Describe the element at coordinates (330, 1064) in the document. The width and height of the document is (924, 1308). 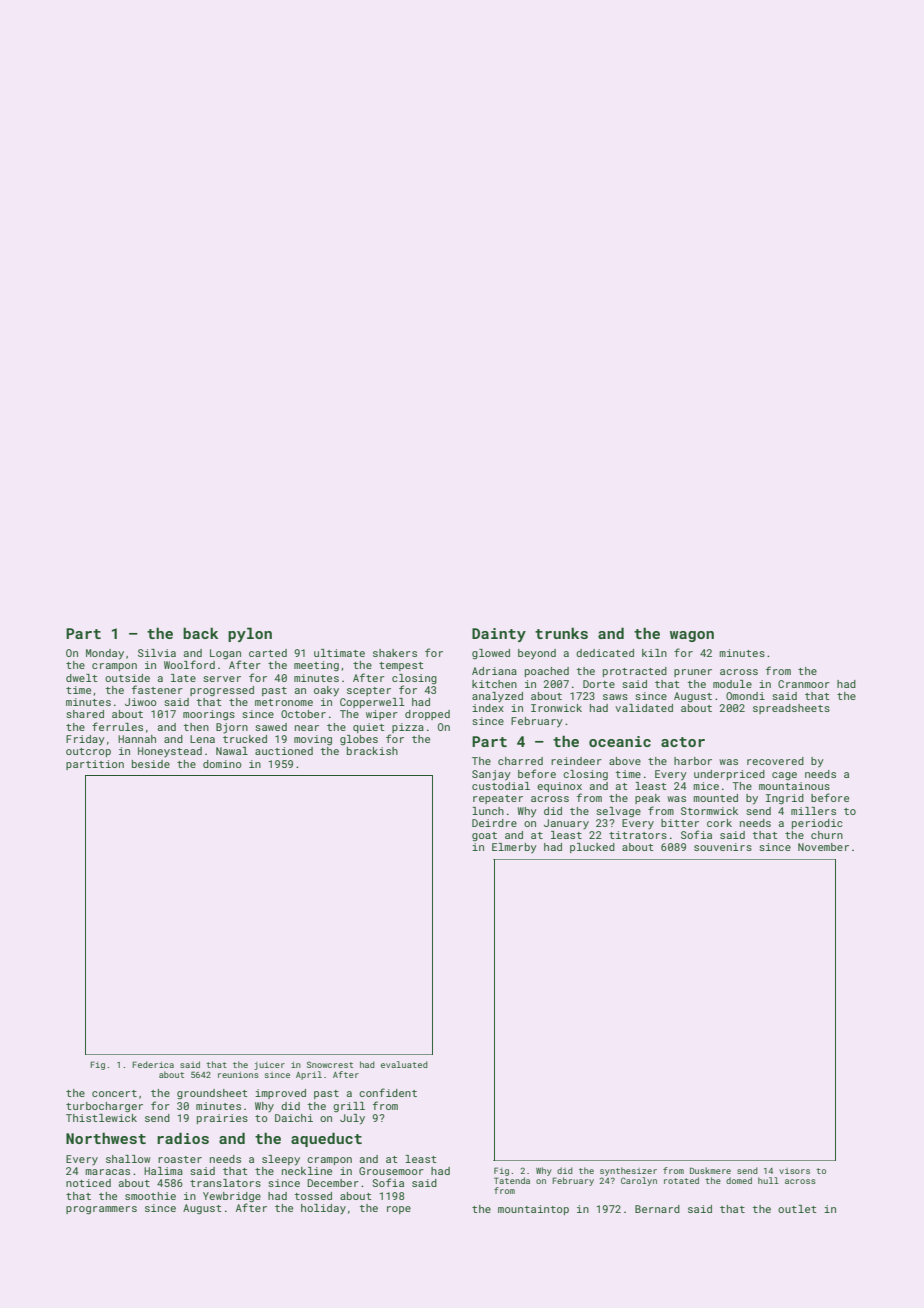
I see `Snowcrest` at that location.
